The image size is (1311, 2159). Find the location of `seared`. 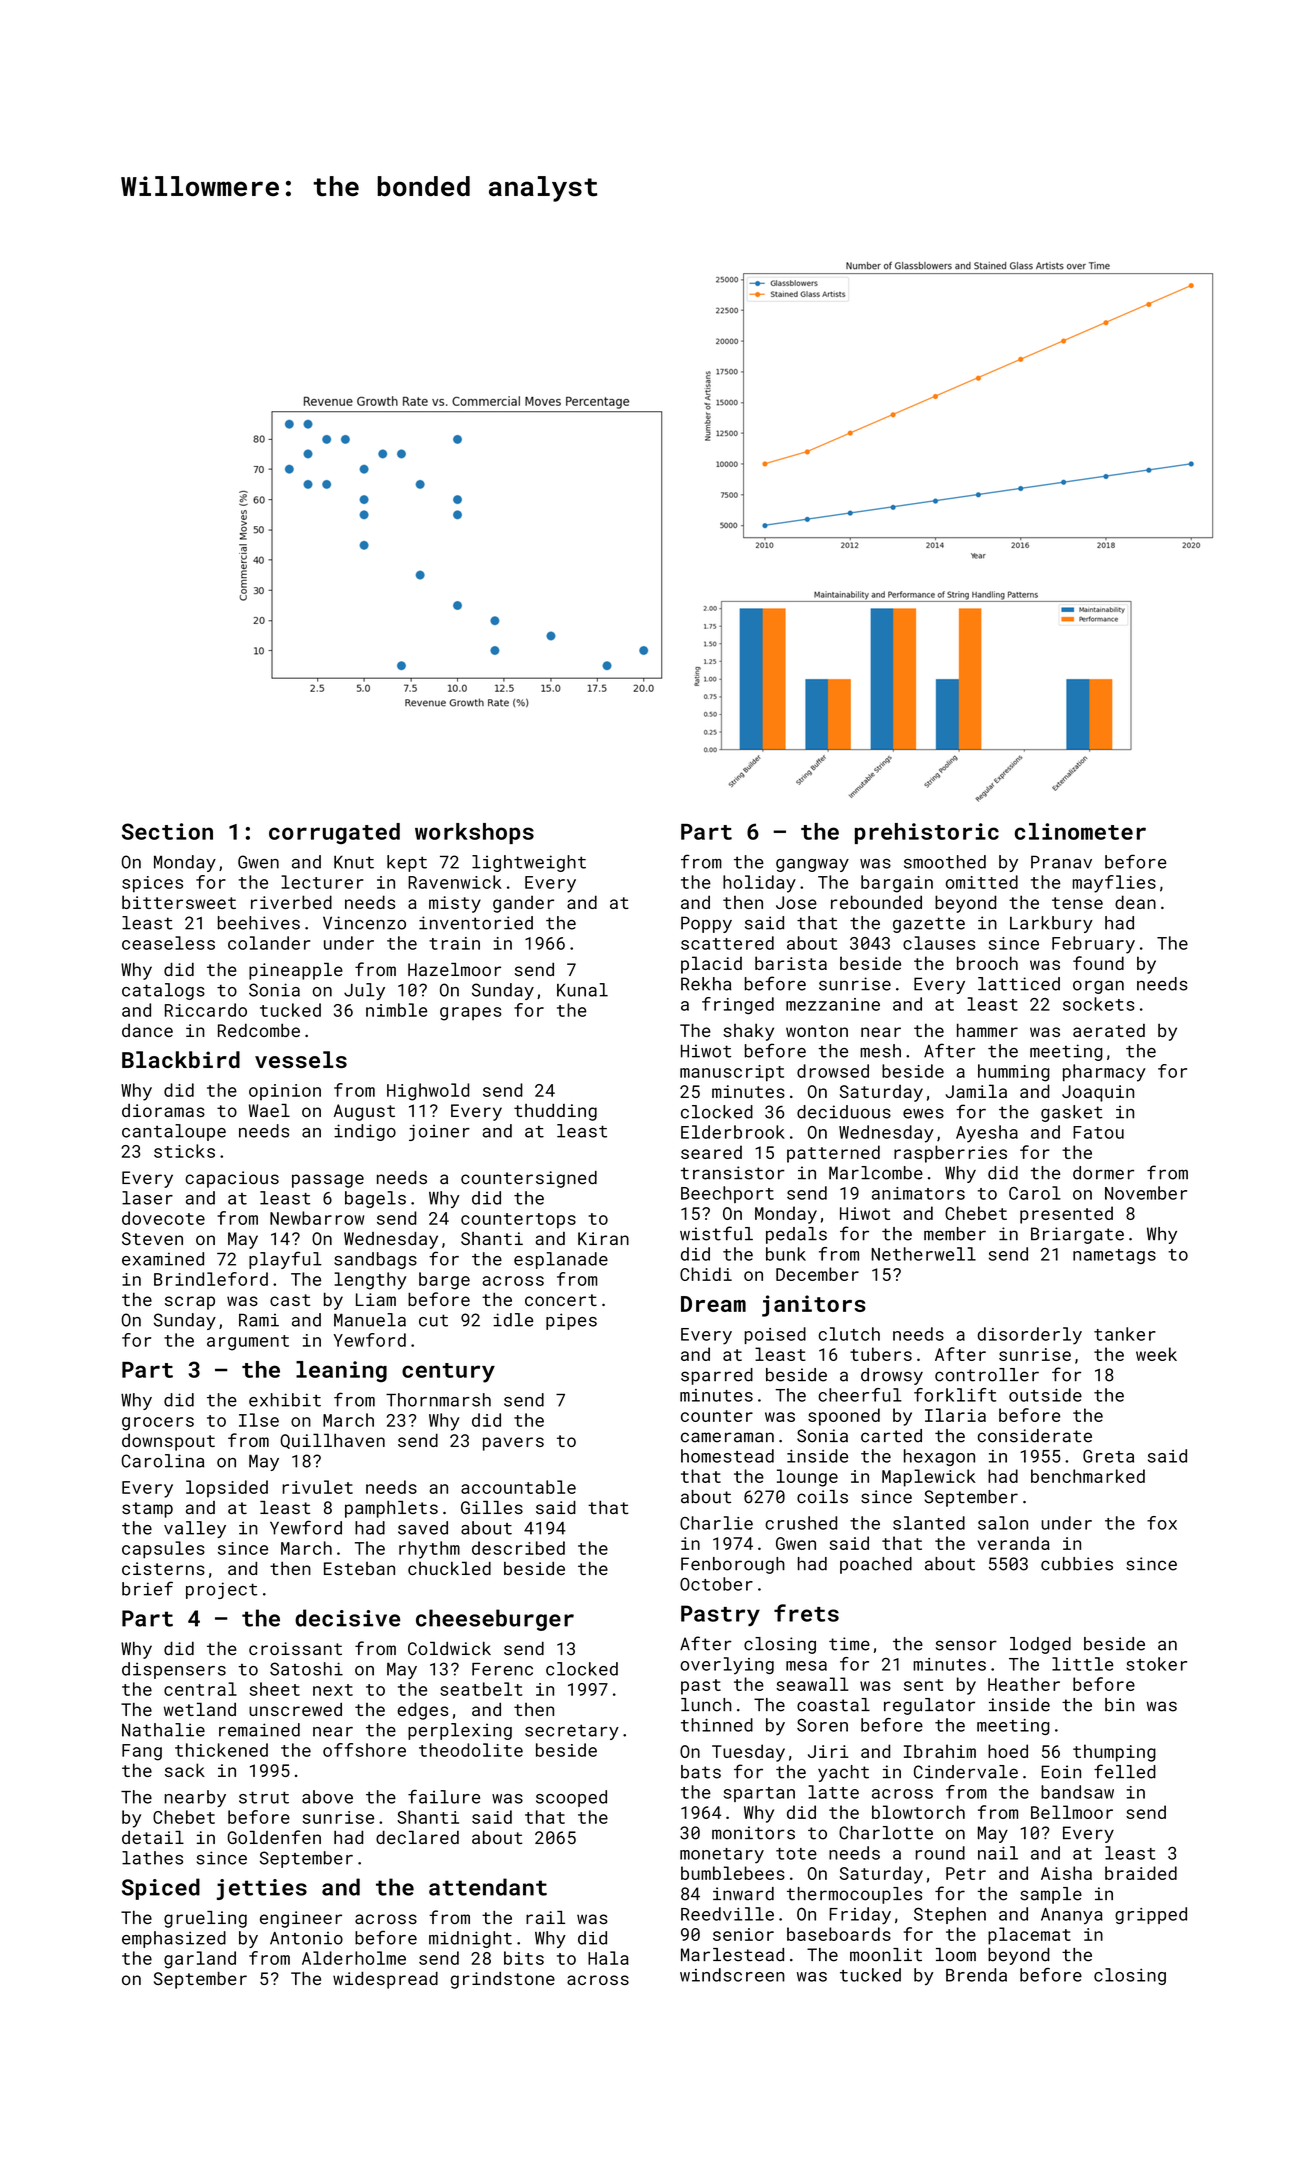

seared is located at coordinates (711, 1152).
